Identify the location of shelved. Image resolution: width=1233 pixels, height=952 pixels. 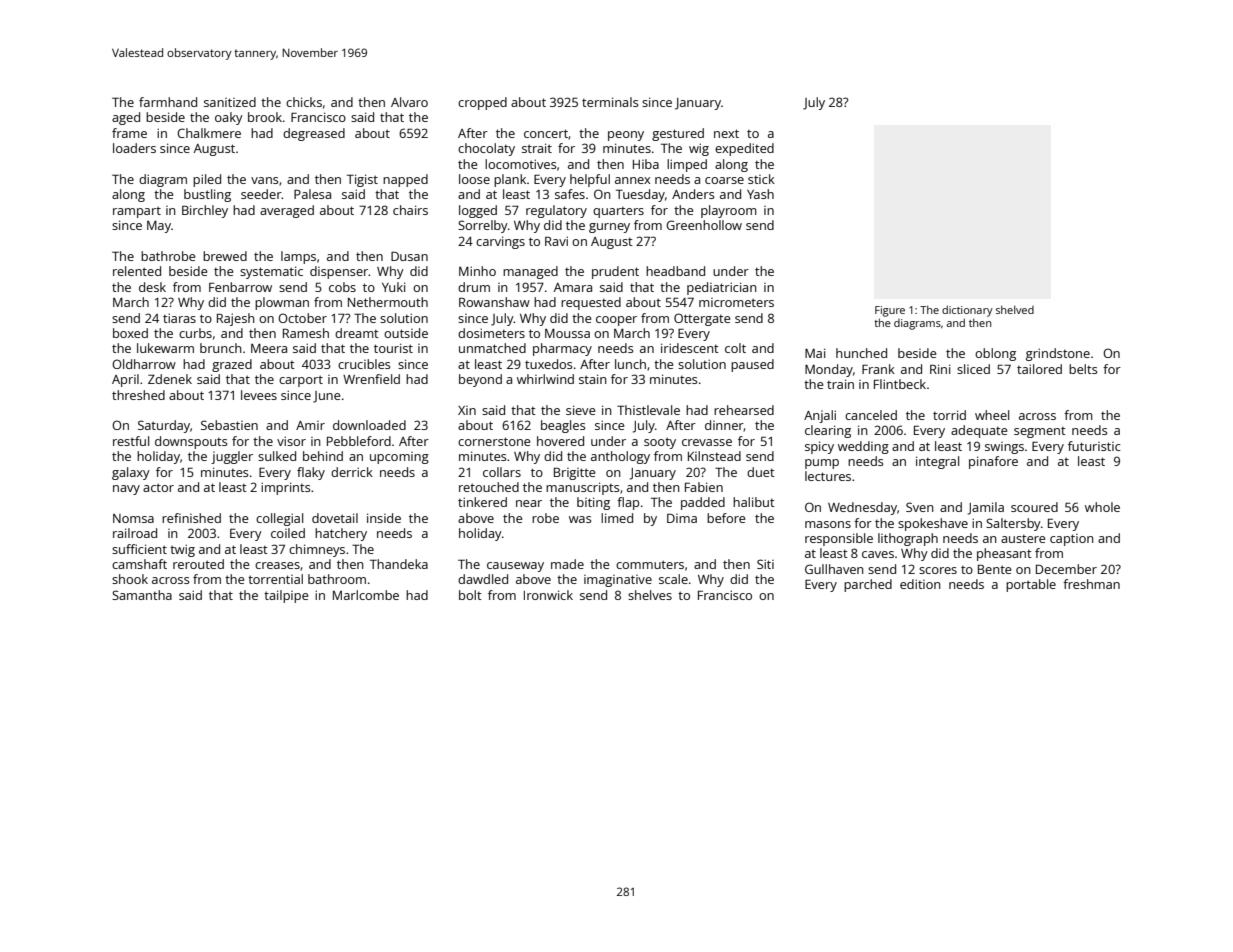
(1015, 310).
